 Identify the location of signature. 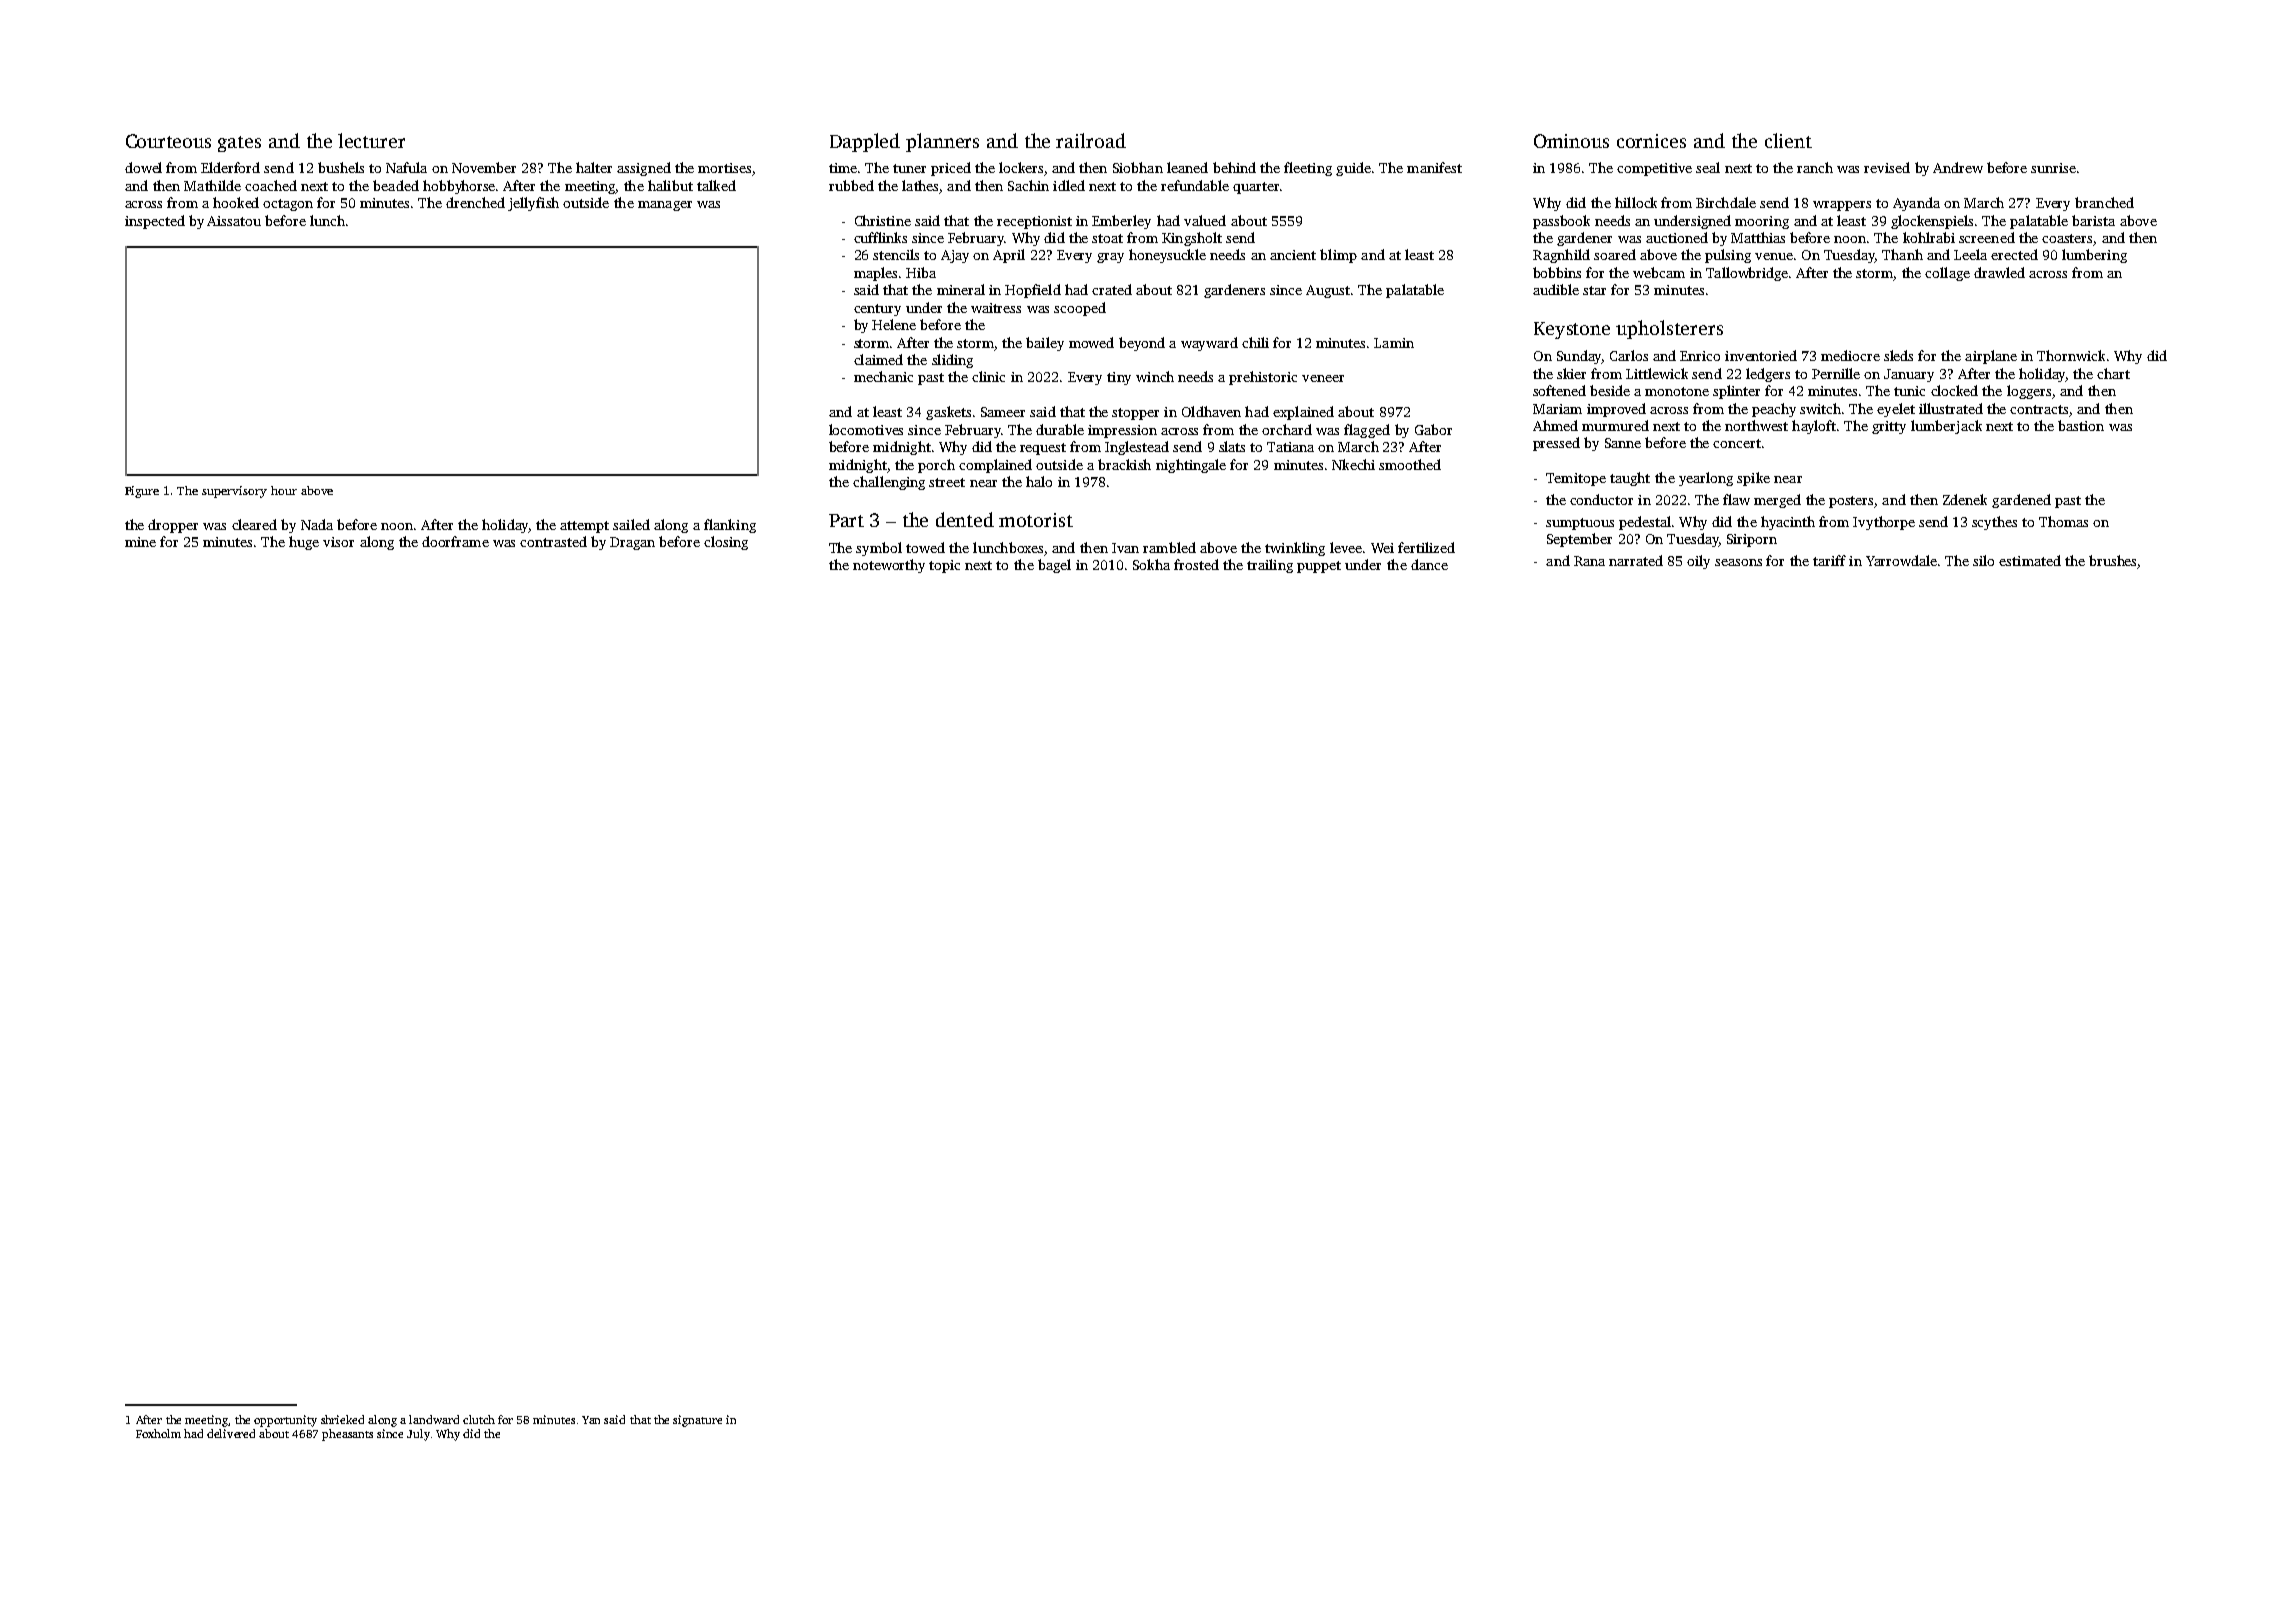
(697, 1421).
